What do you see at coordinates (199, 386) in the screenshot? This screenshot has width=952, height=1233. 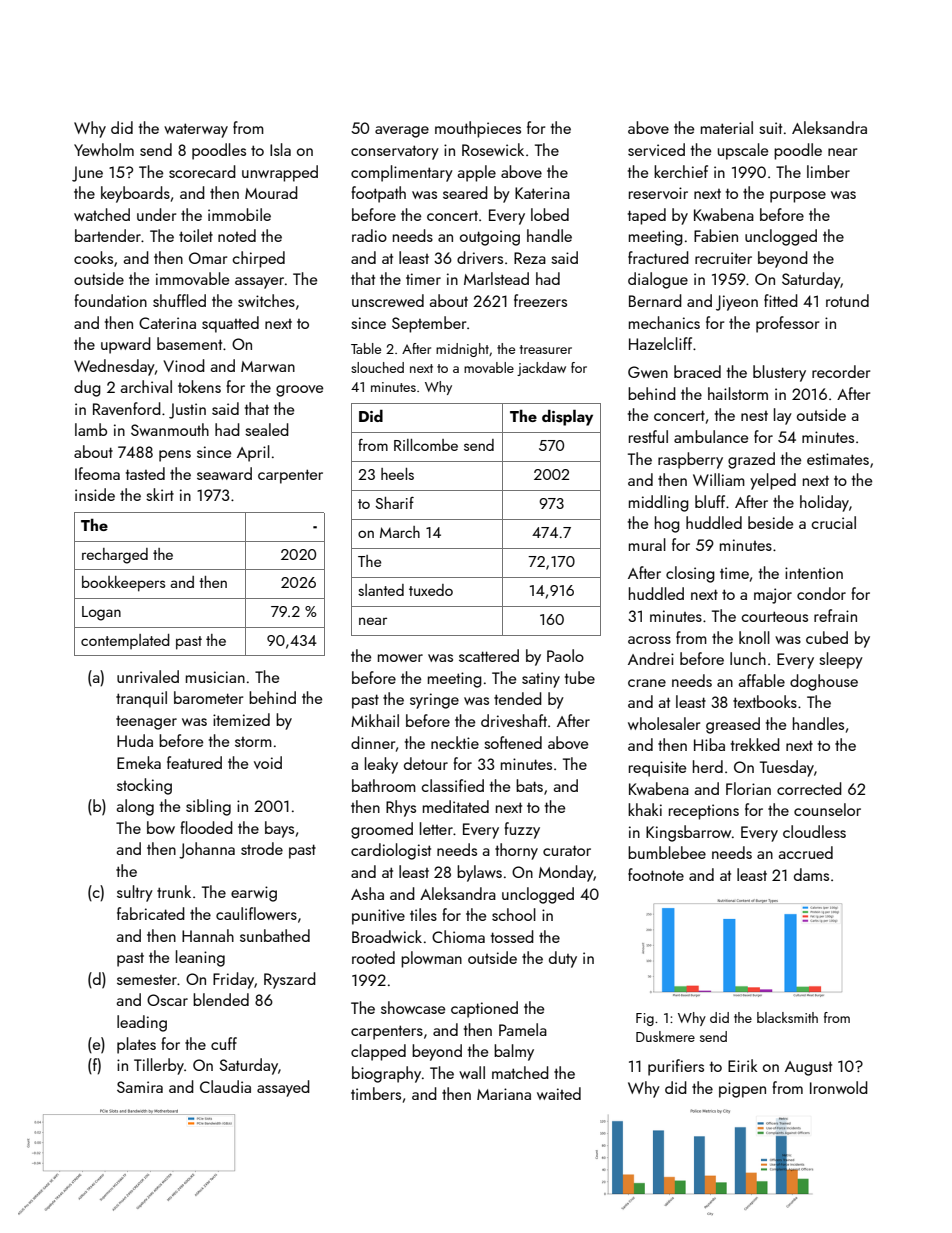 I see `tokens` at bounding box center [199, 386].
